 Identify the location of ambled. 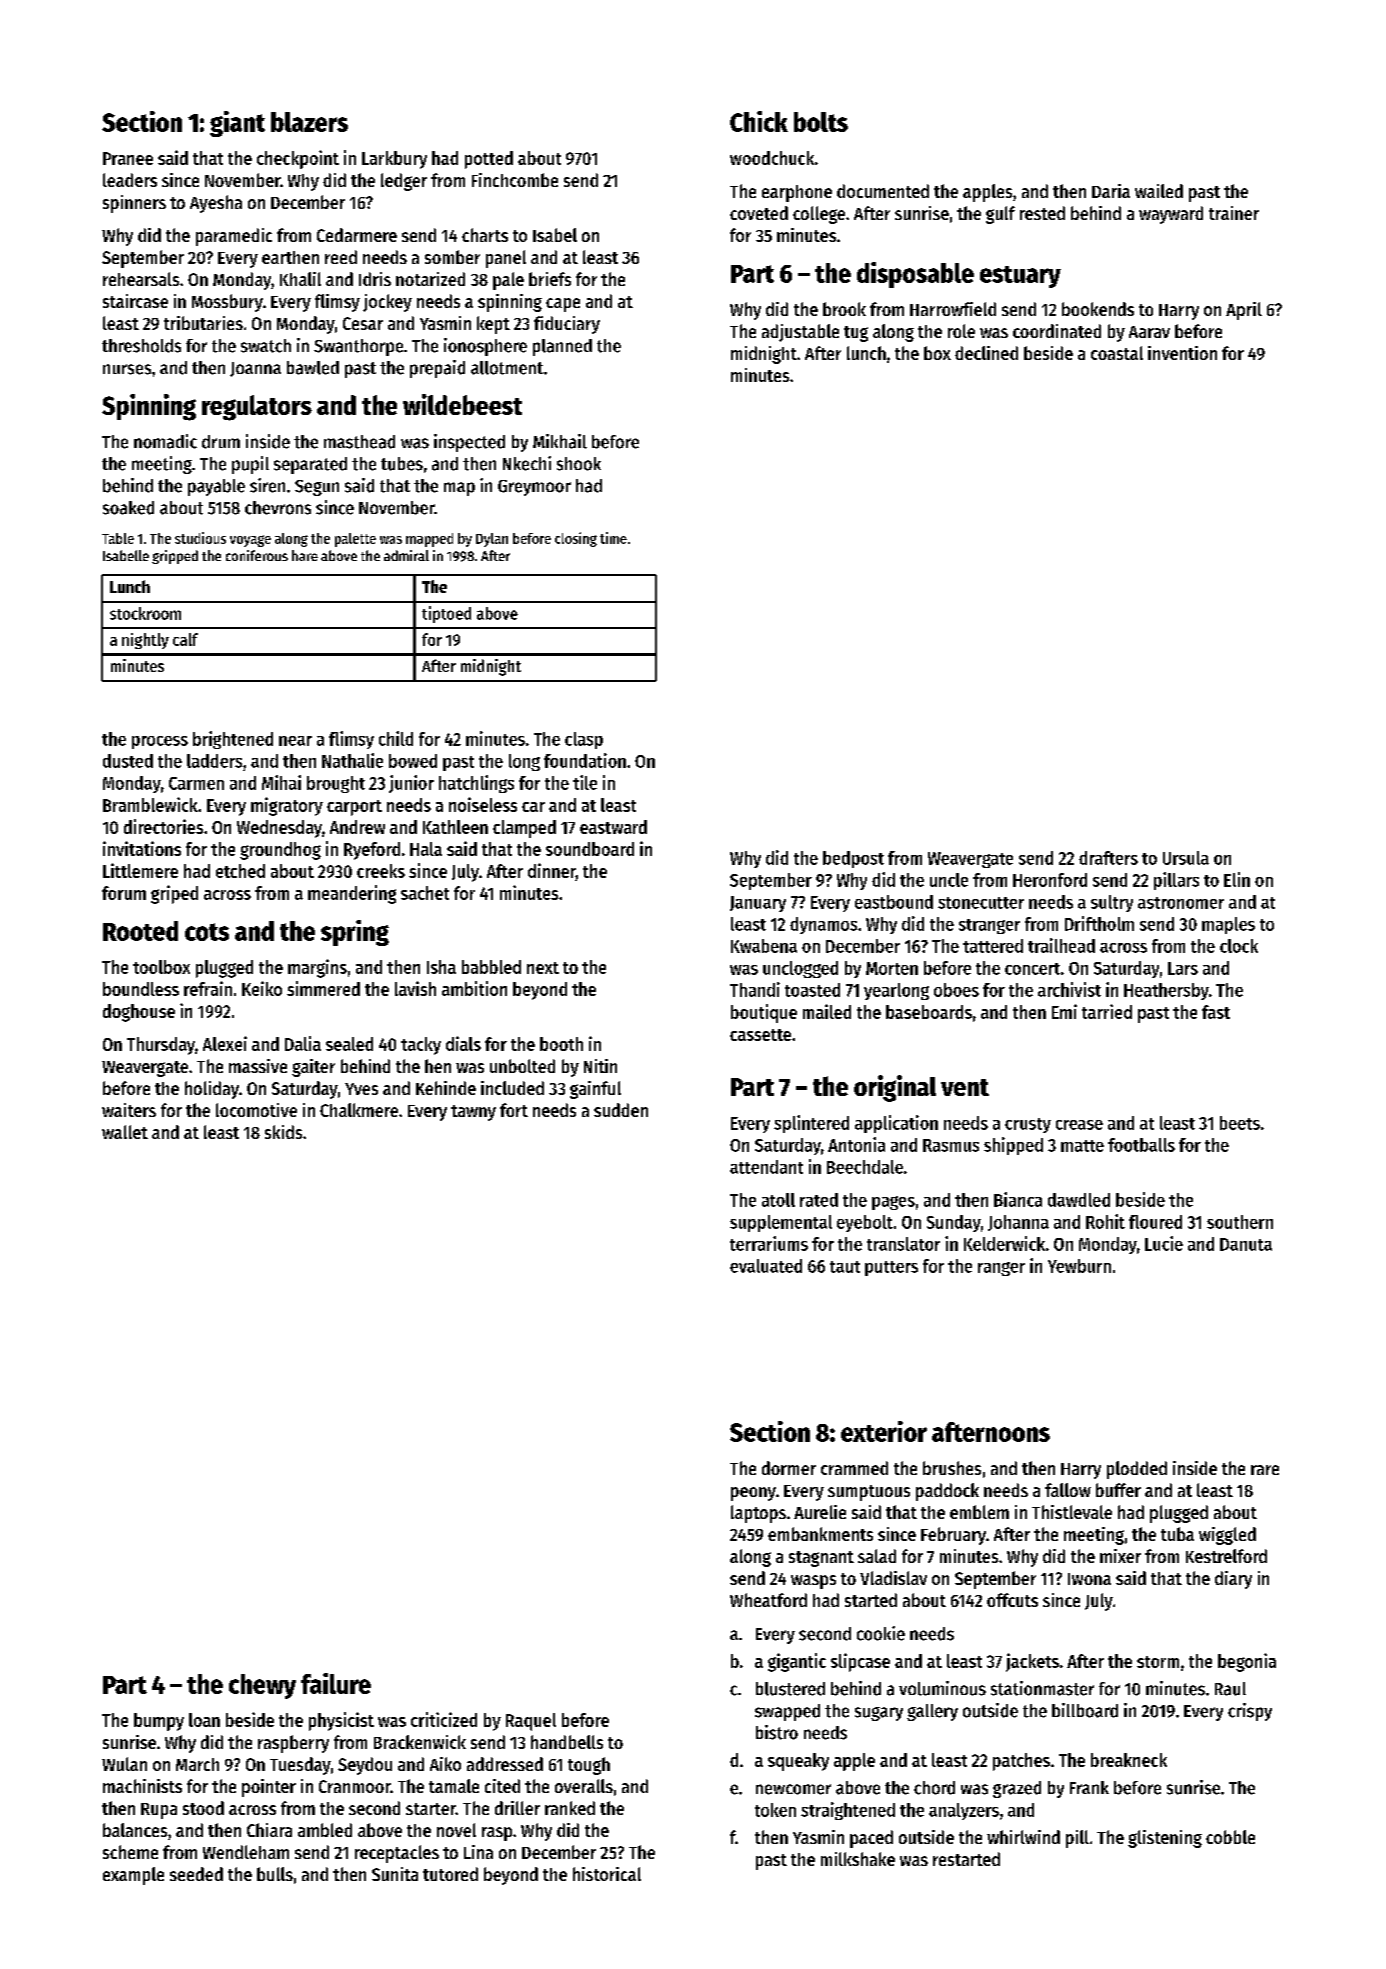
(325, 1830).
